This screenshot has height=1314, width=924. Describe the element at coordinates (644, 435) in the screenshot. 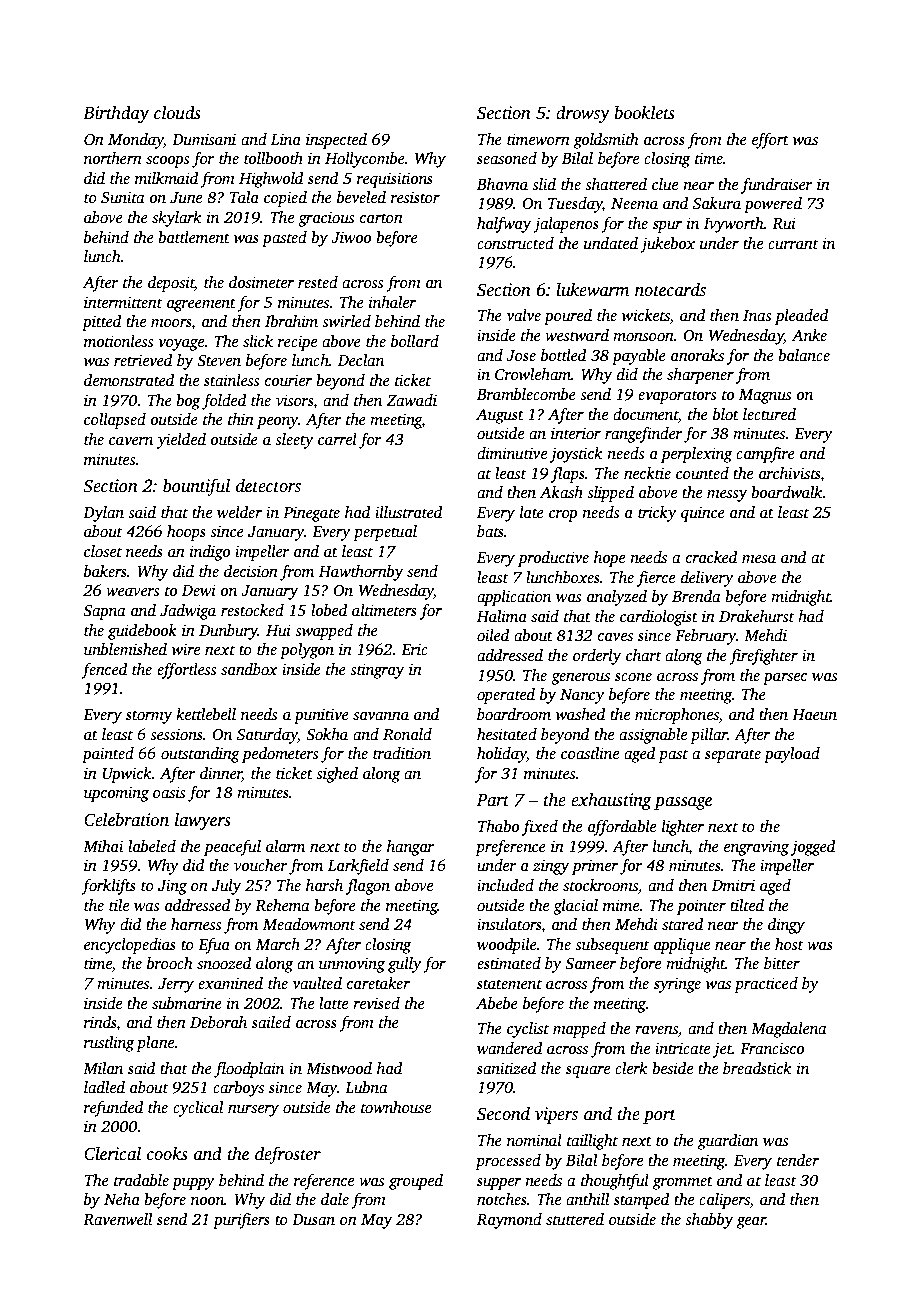

I see `rangefinder` at that location.
